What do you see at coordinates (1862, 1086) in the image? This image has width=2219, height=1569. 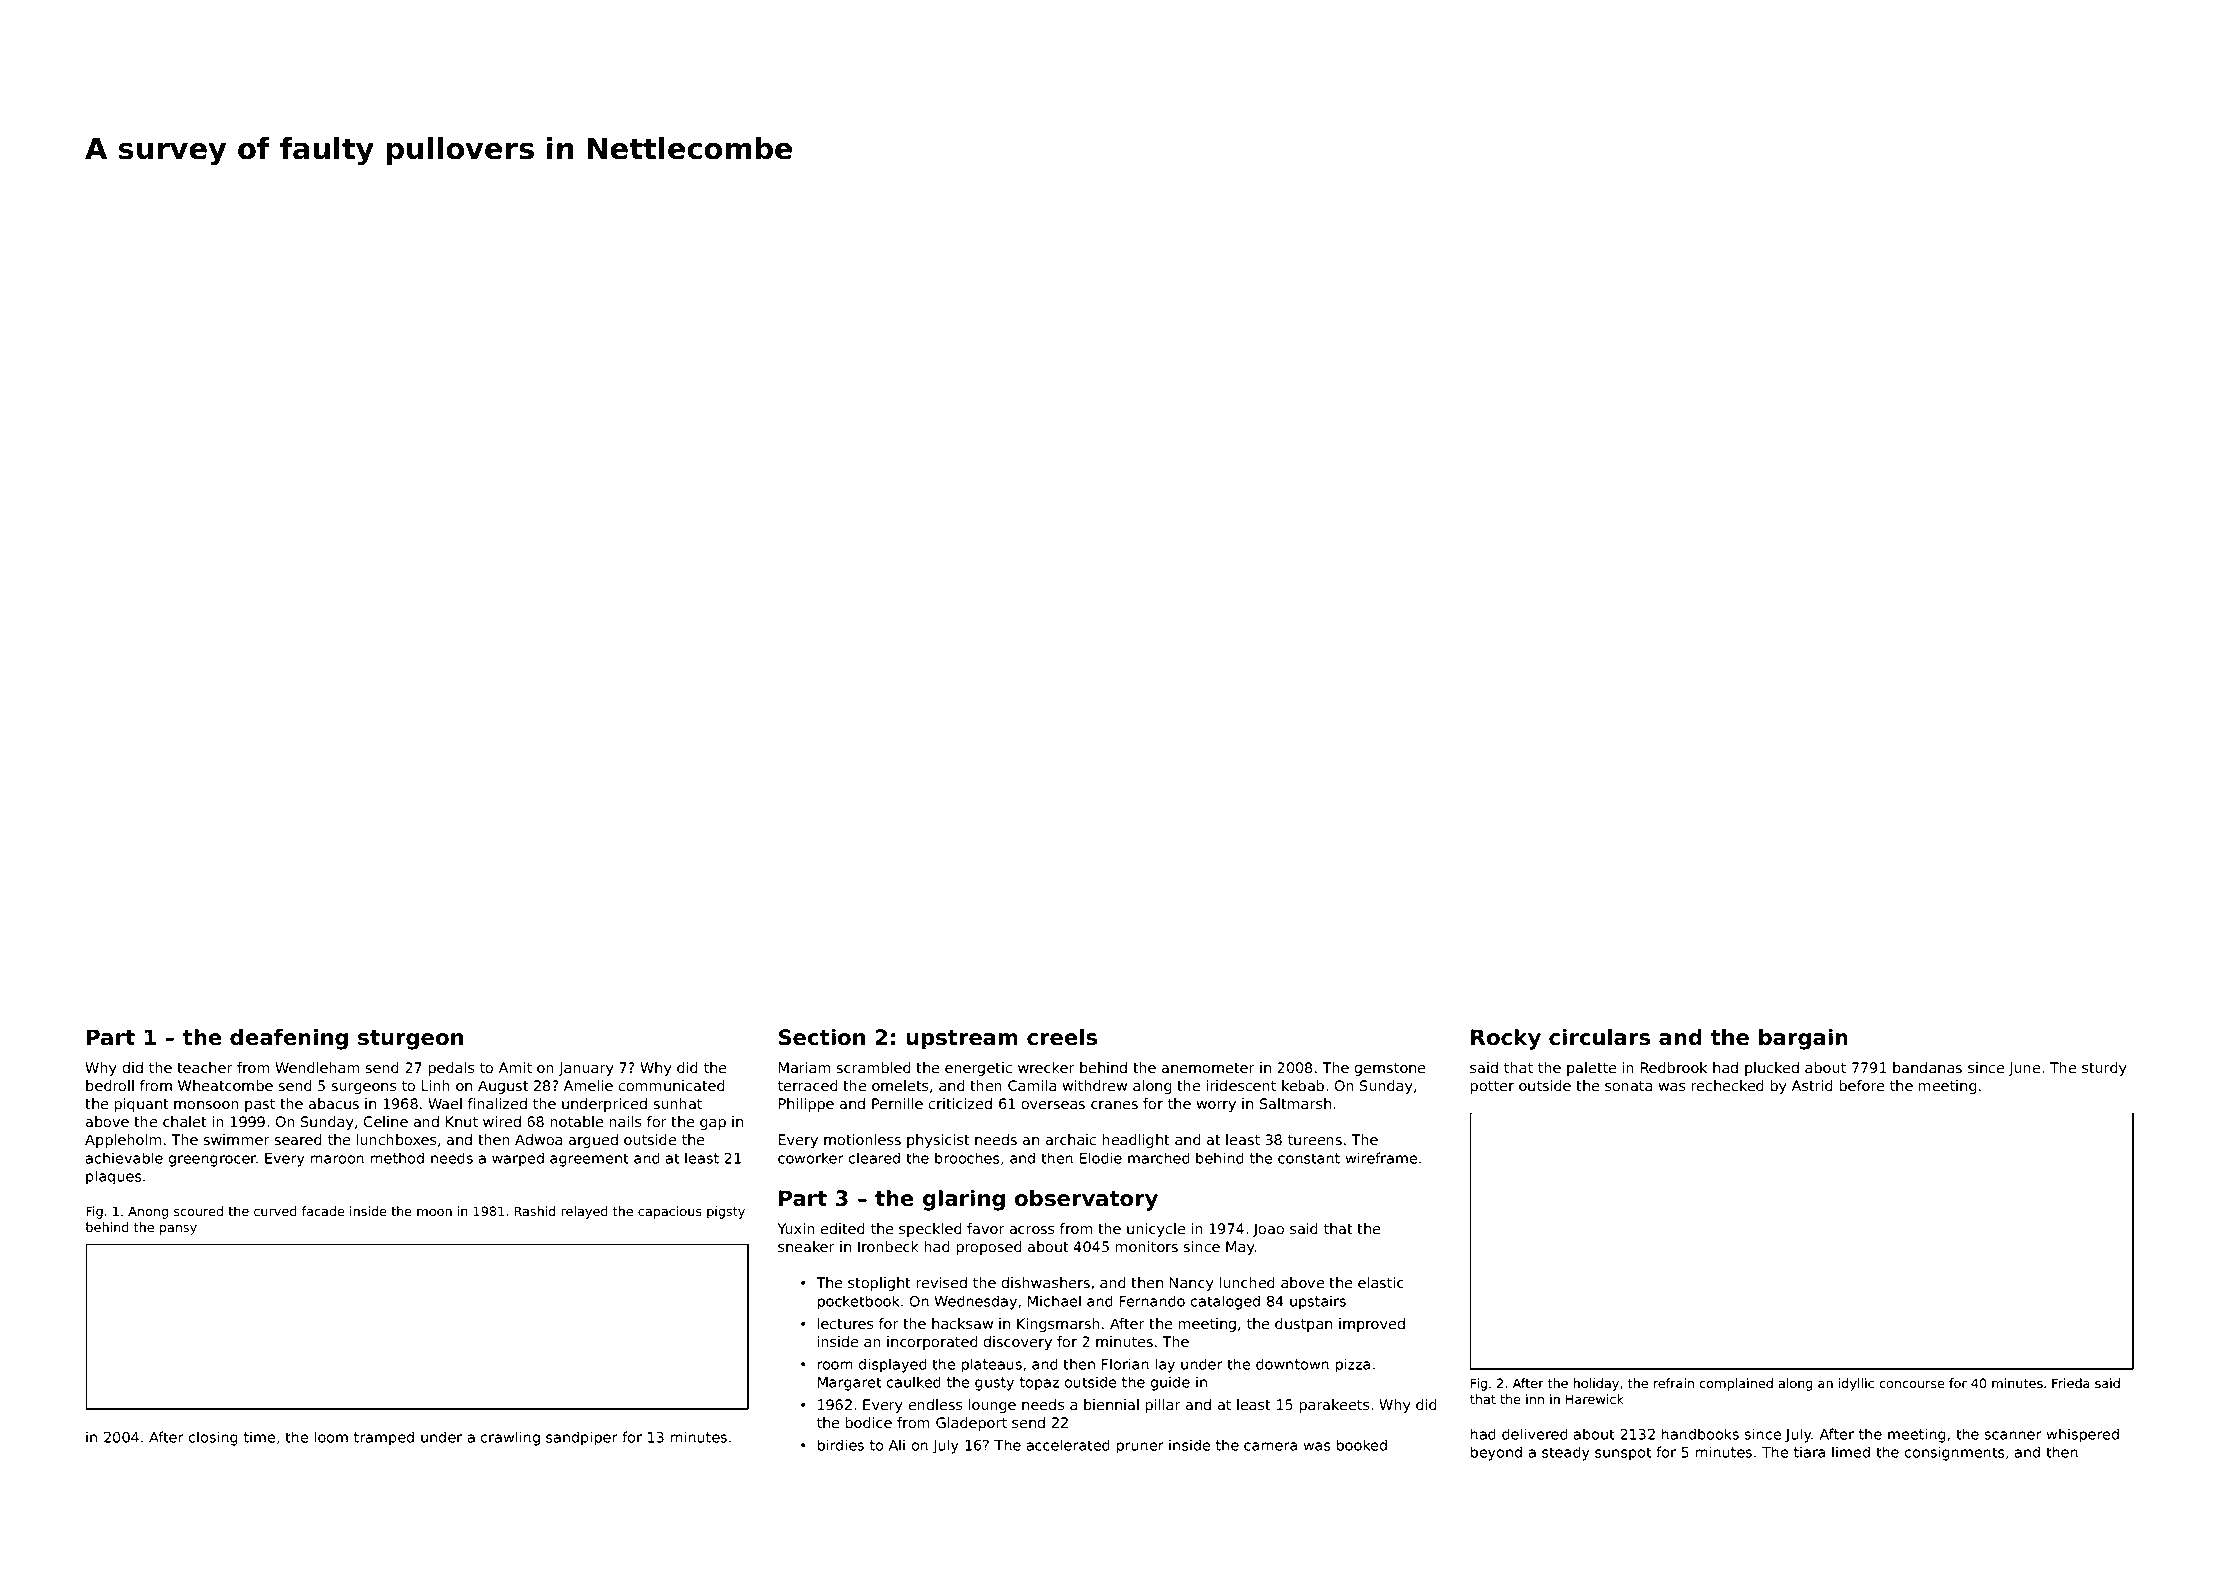 I see `before` at bounding box center [1862, 1086].
